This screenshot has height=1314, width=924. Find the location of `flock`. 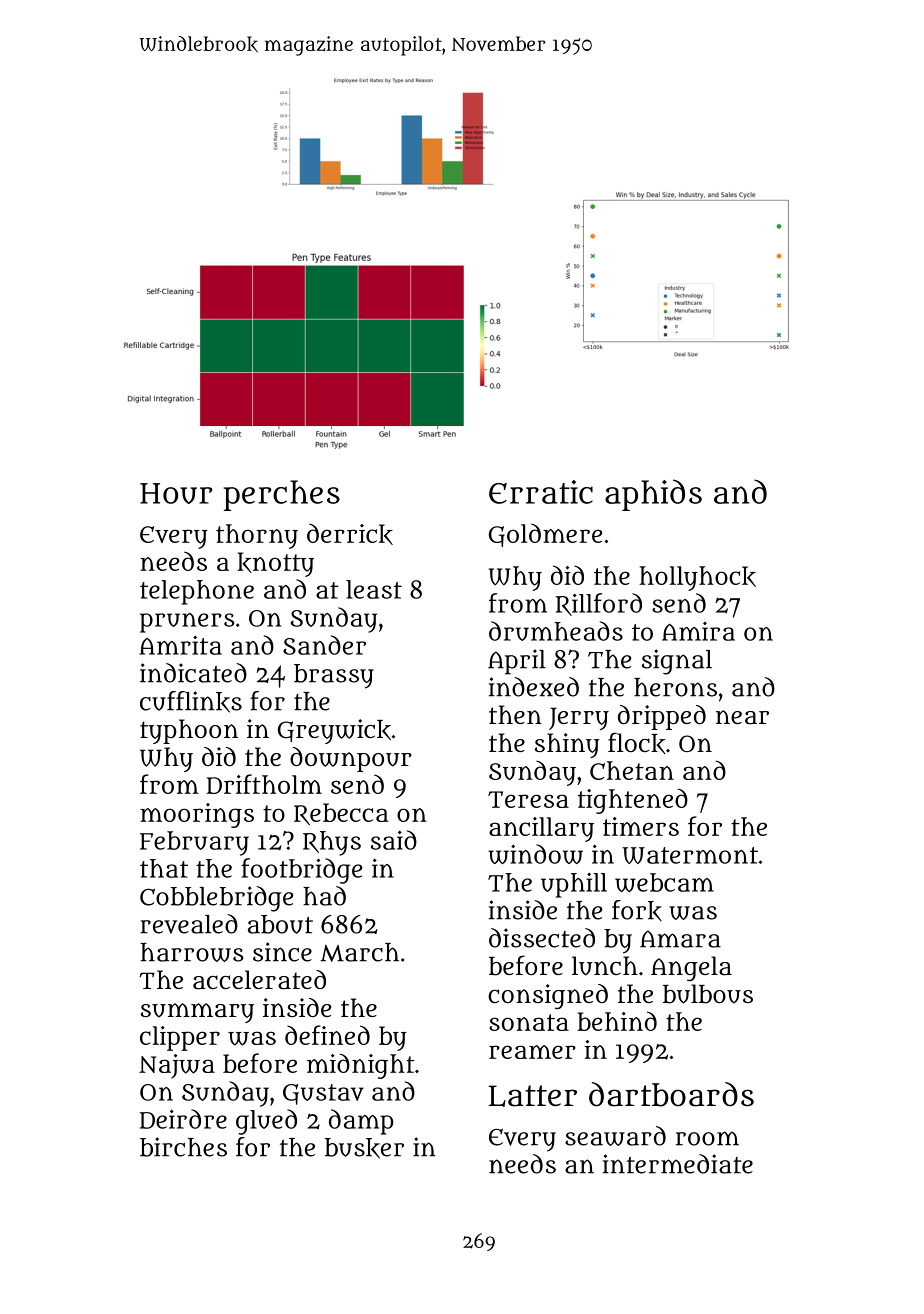

flock is located at coordinates (637, 743).
